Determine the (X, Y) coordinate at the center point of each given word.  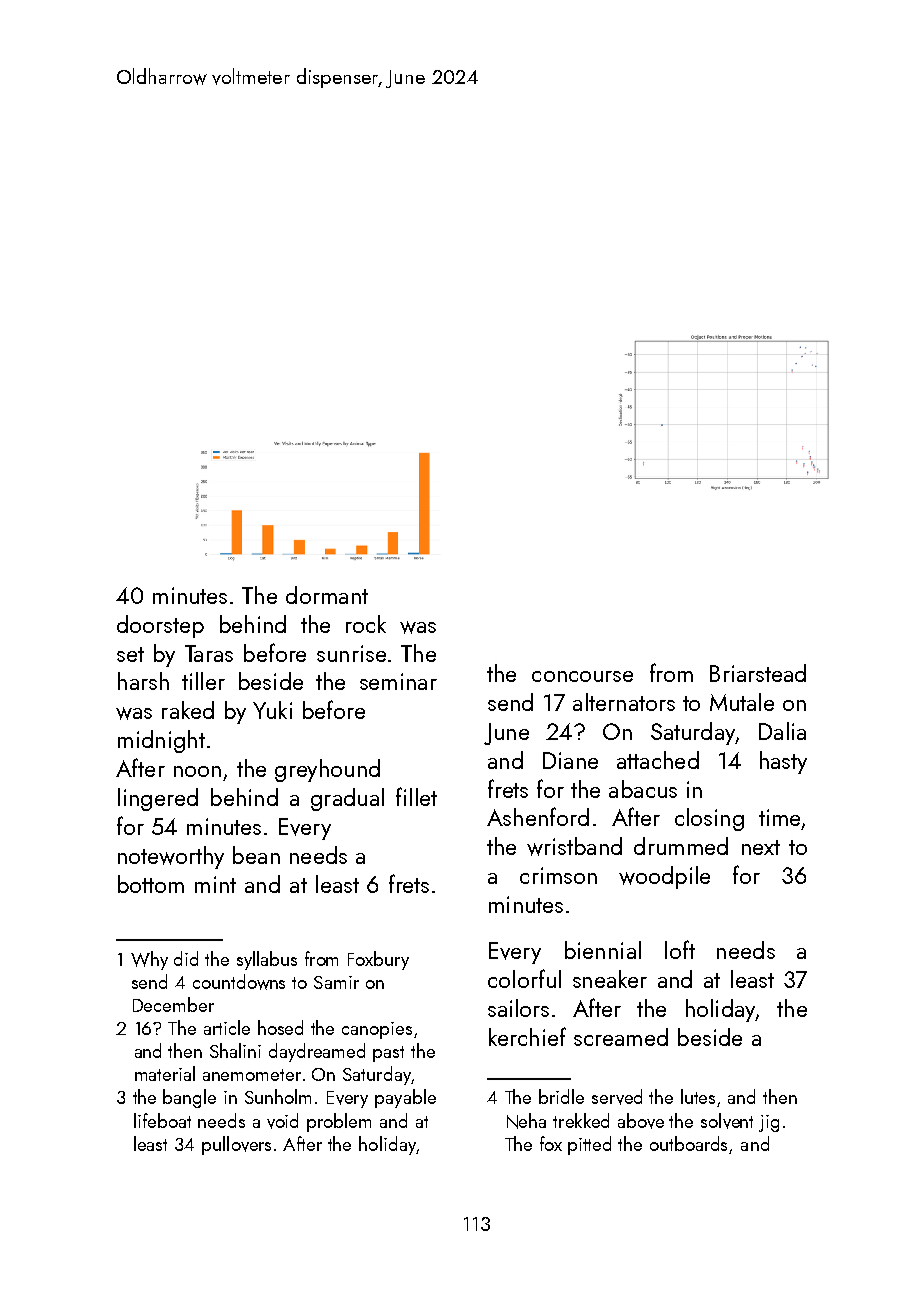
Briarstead (758, 673)
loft (680, 949)
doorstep (160, 626)
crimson (558, 875)
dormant (327, 595)
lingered (158, 799)
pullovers (236, 1145)
